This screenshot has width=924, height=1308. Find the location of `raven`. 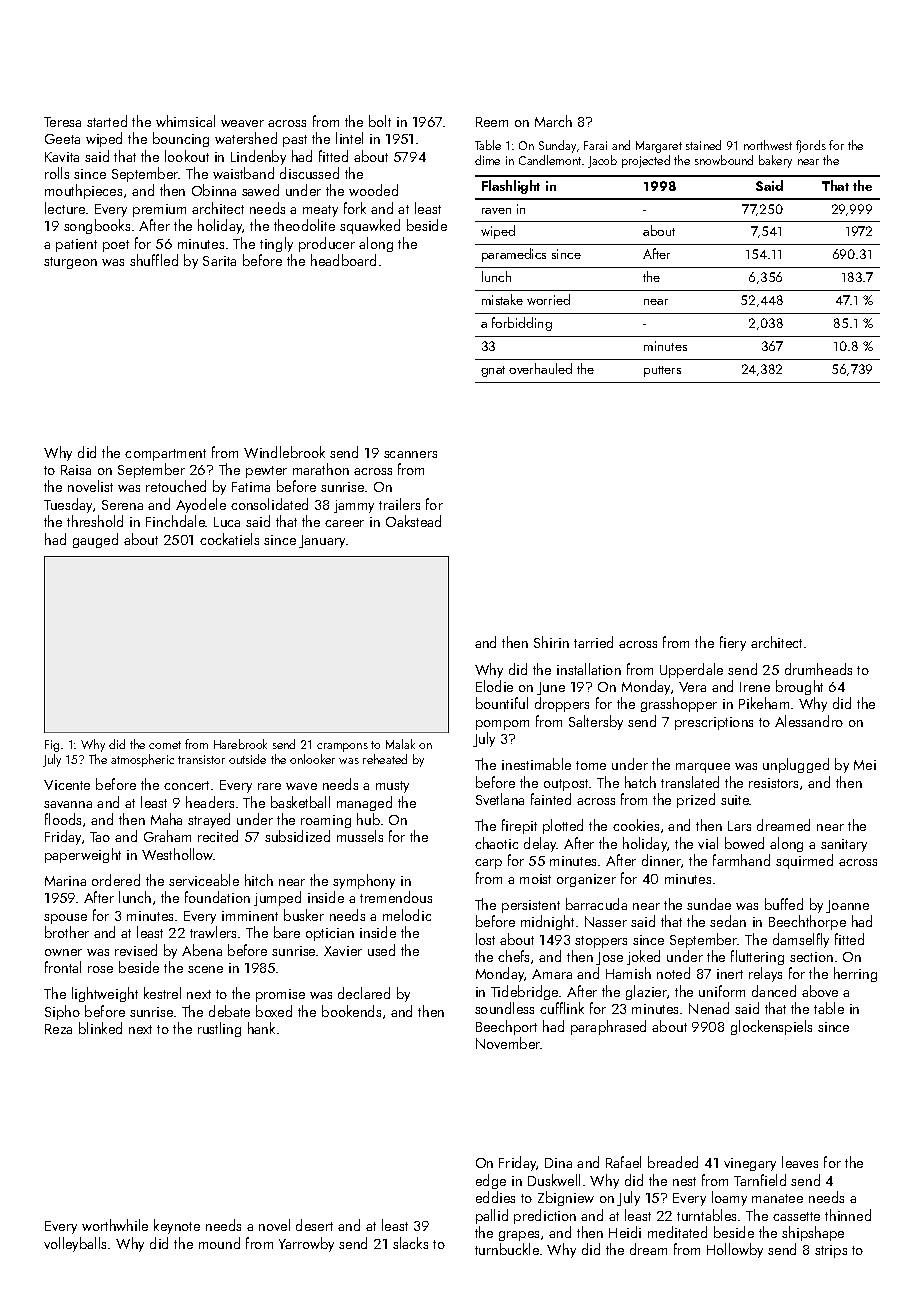

raven is located at coordinates (496, 211).
